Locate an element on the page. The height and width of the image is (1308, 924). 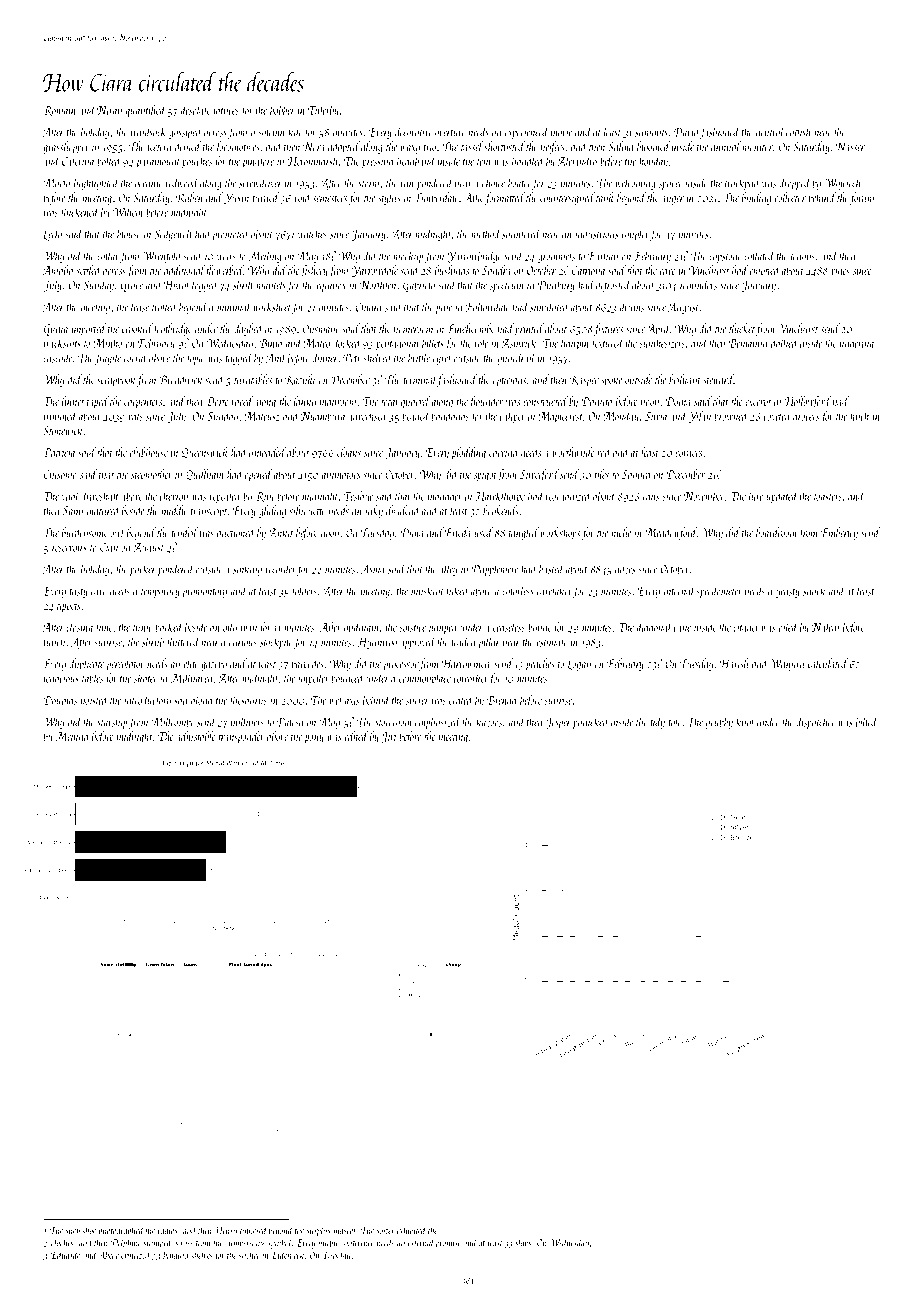
thesaurus is located at coordinates (248, 700).
